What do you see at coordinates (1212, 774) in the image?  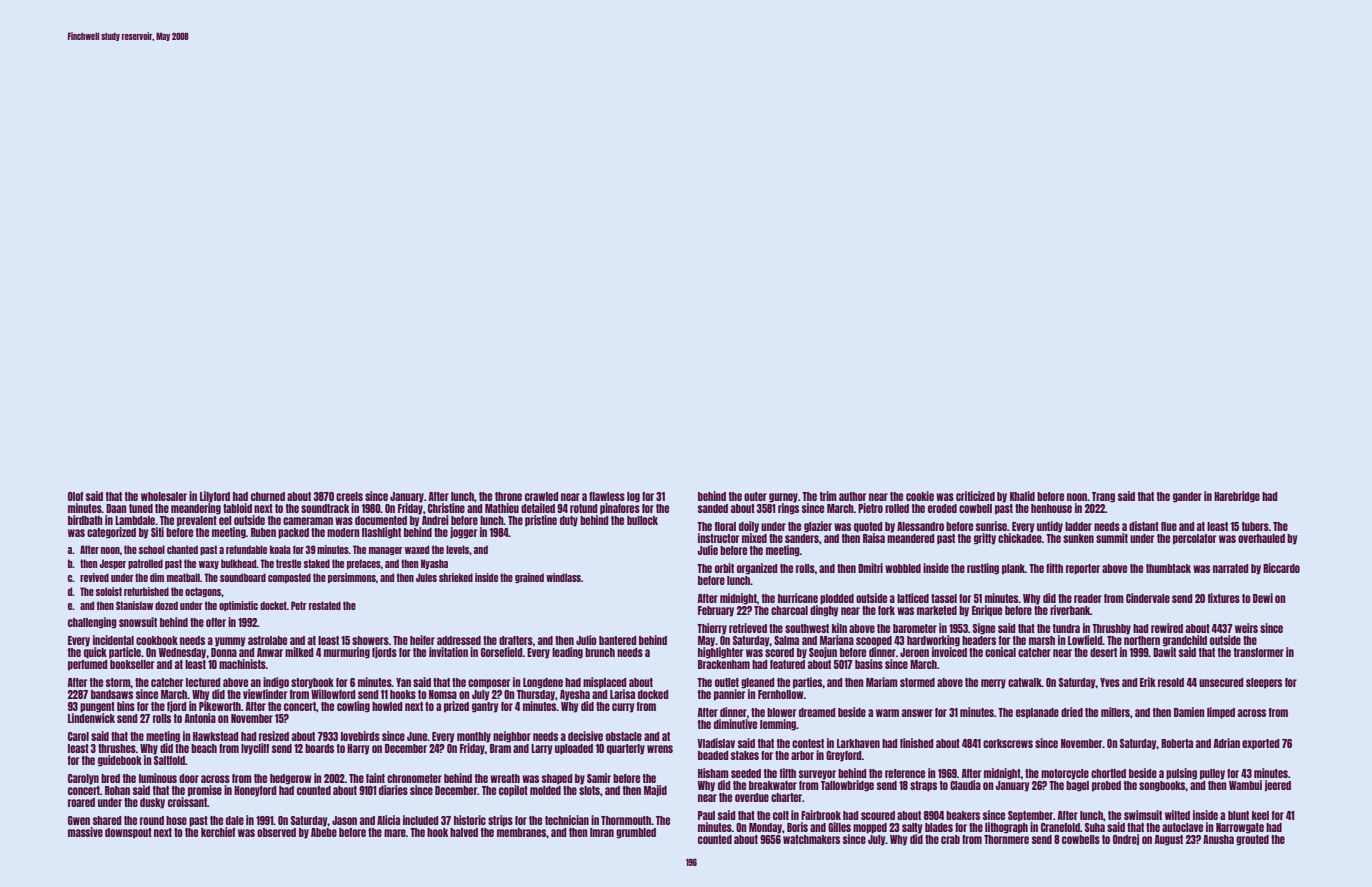 I see `pulley` at bounding box center [1212, 774].
